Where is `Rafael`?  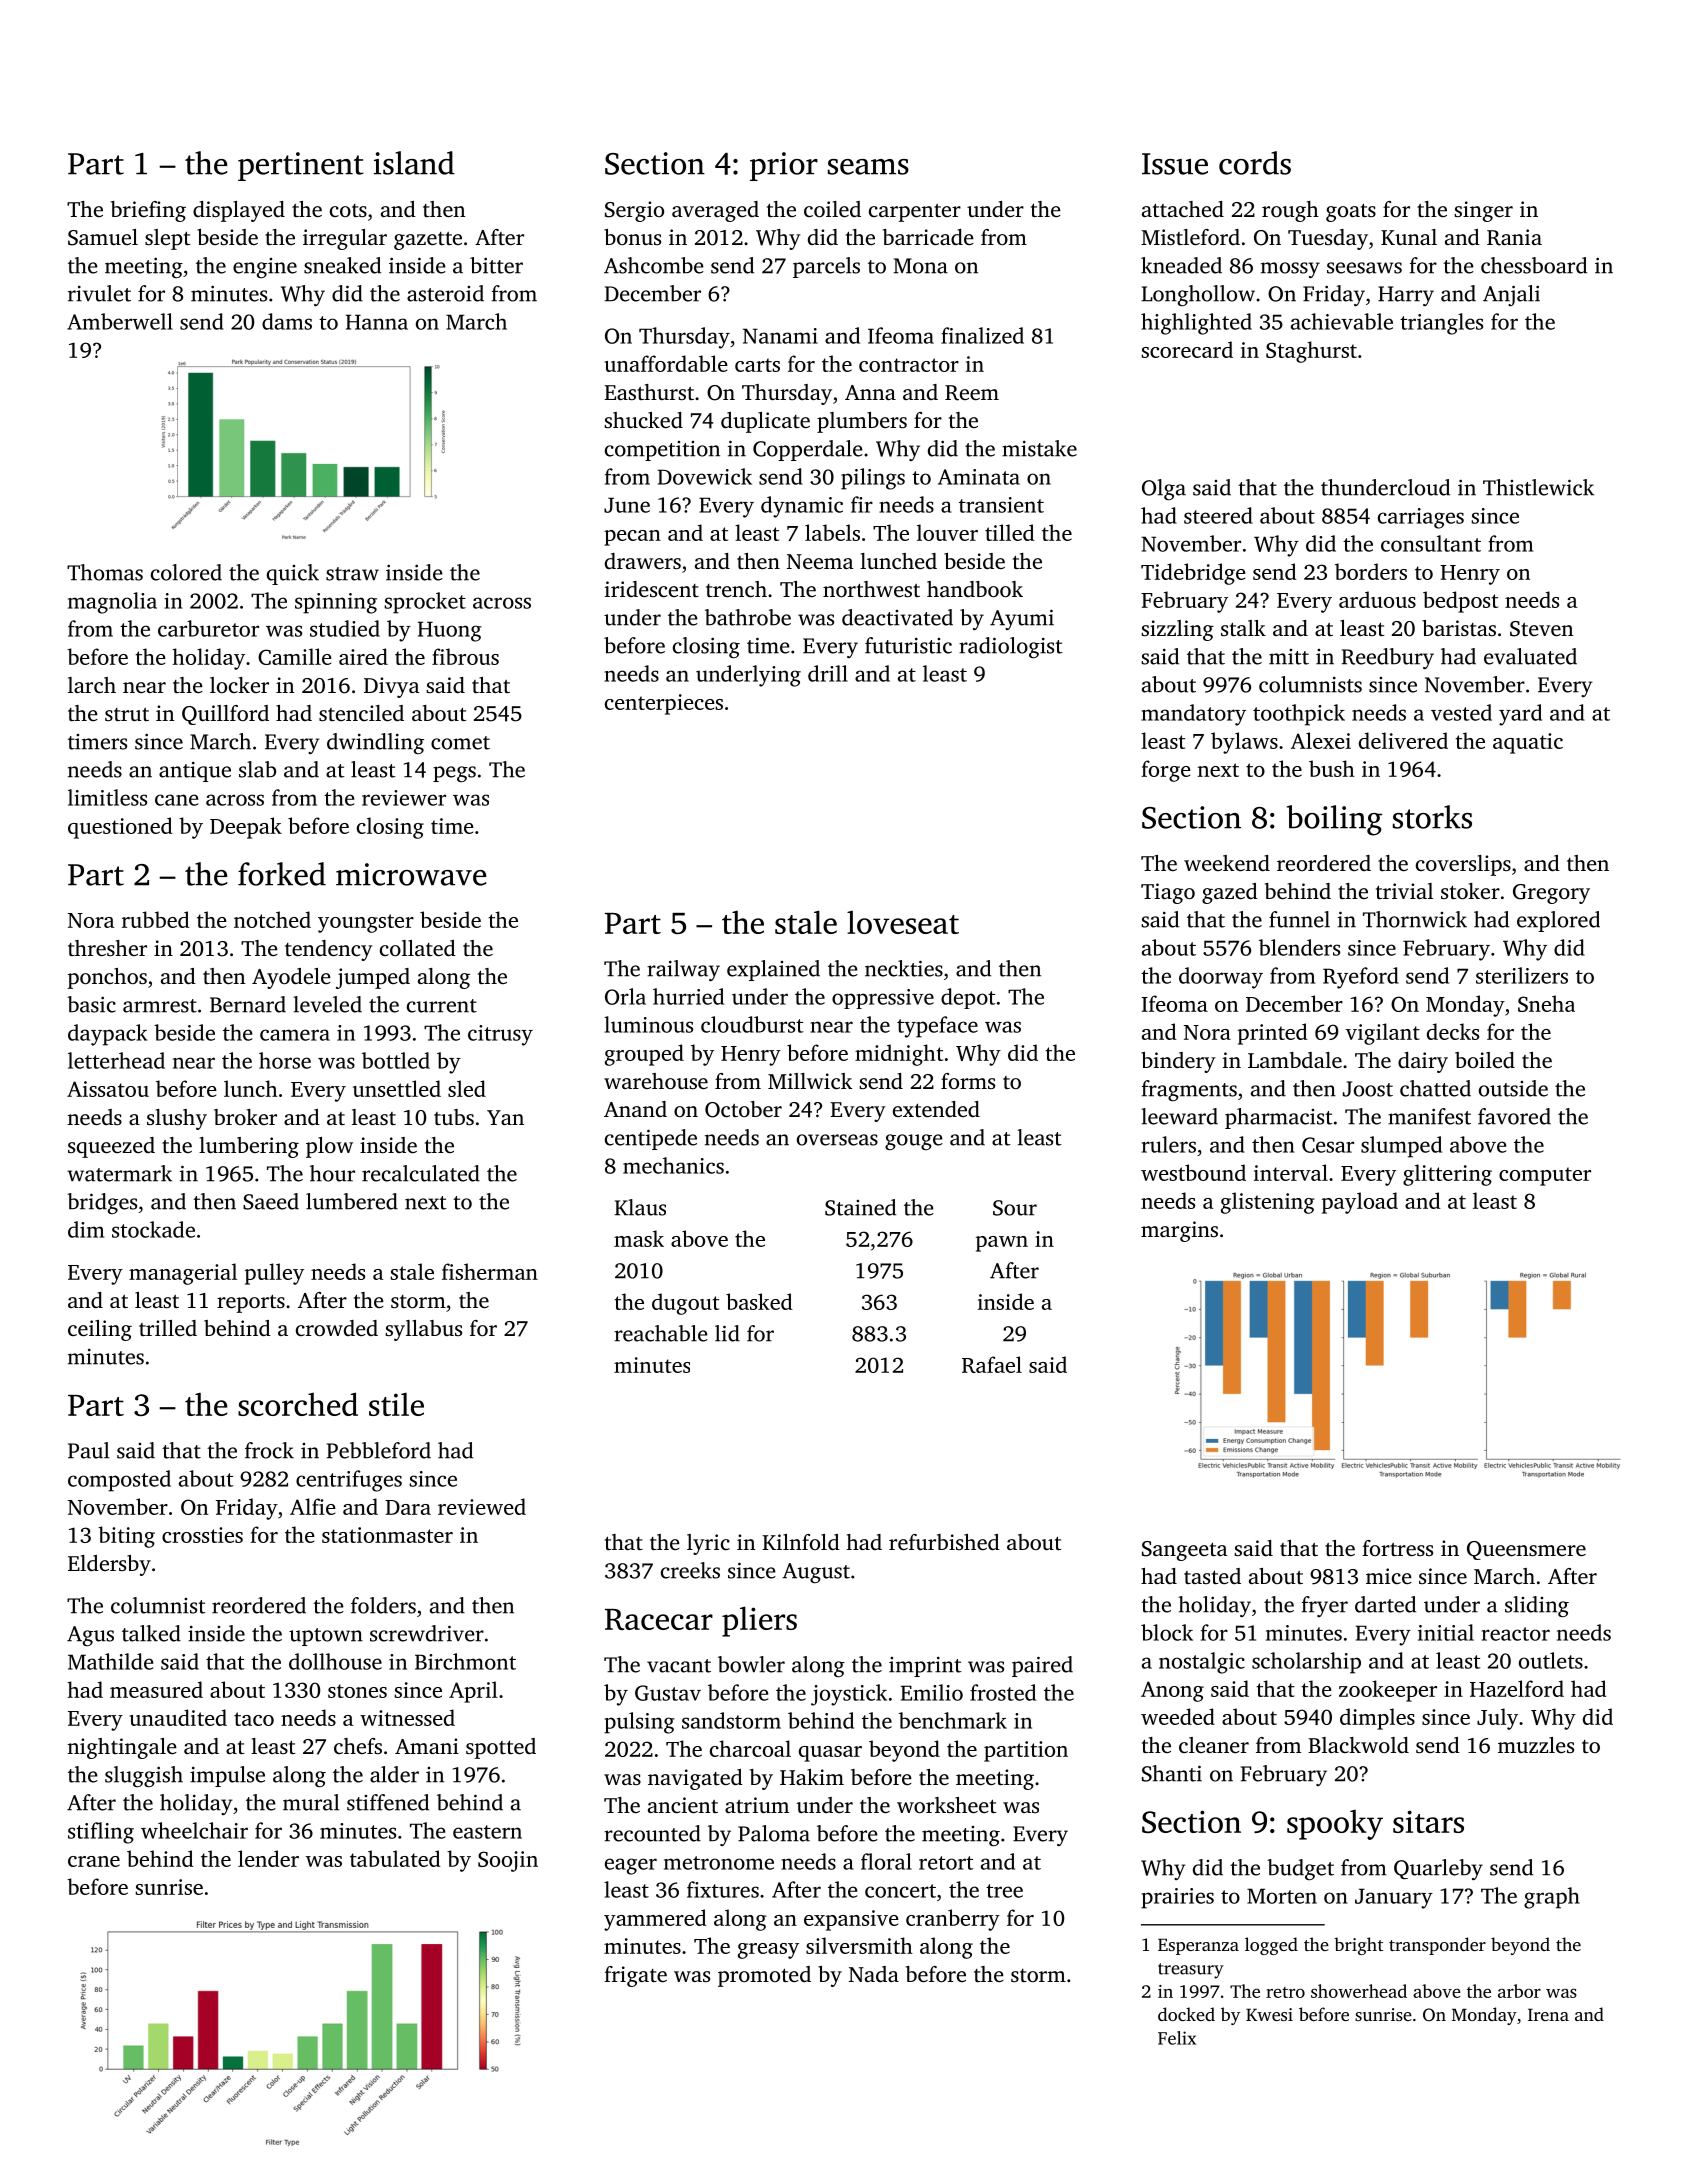
Rafael is located at coordinates (992, 1364).
